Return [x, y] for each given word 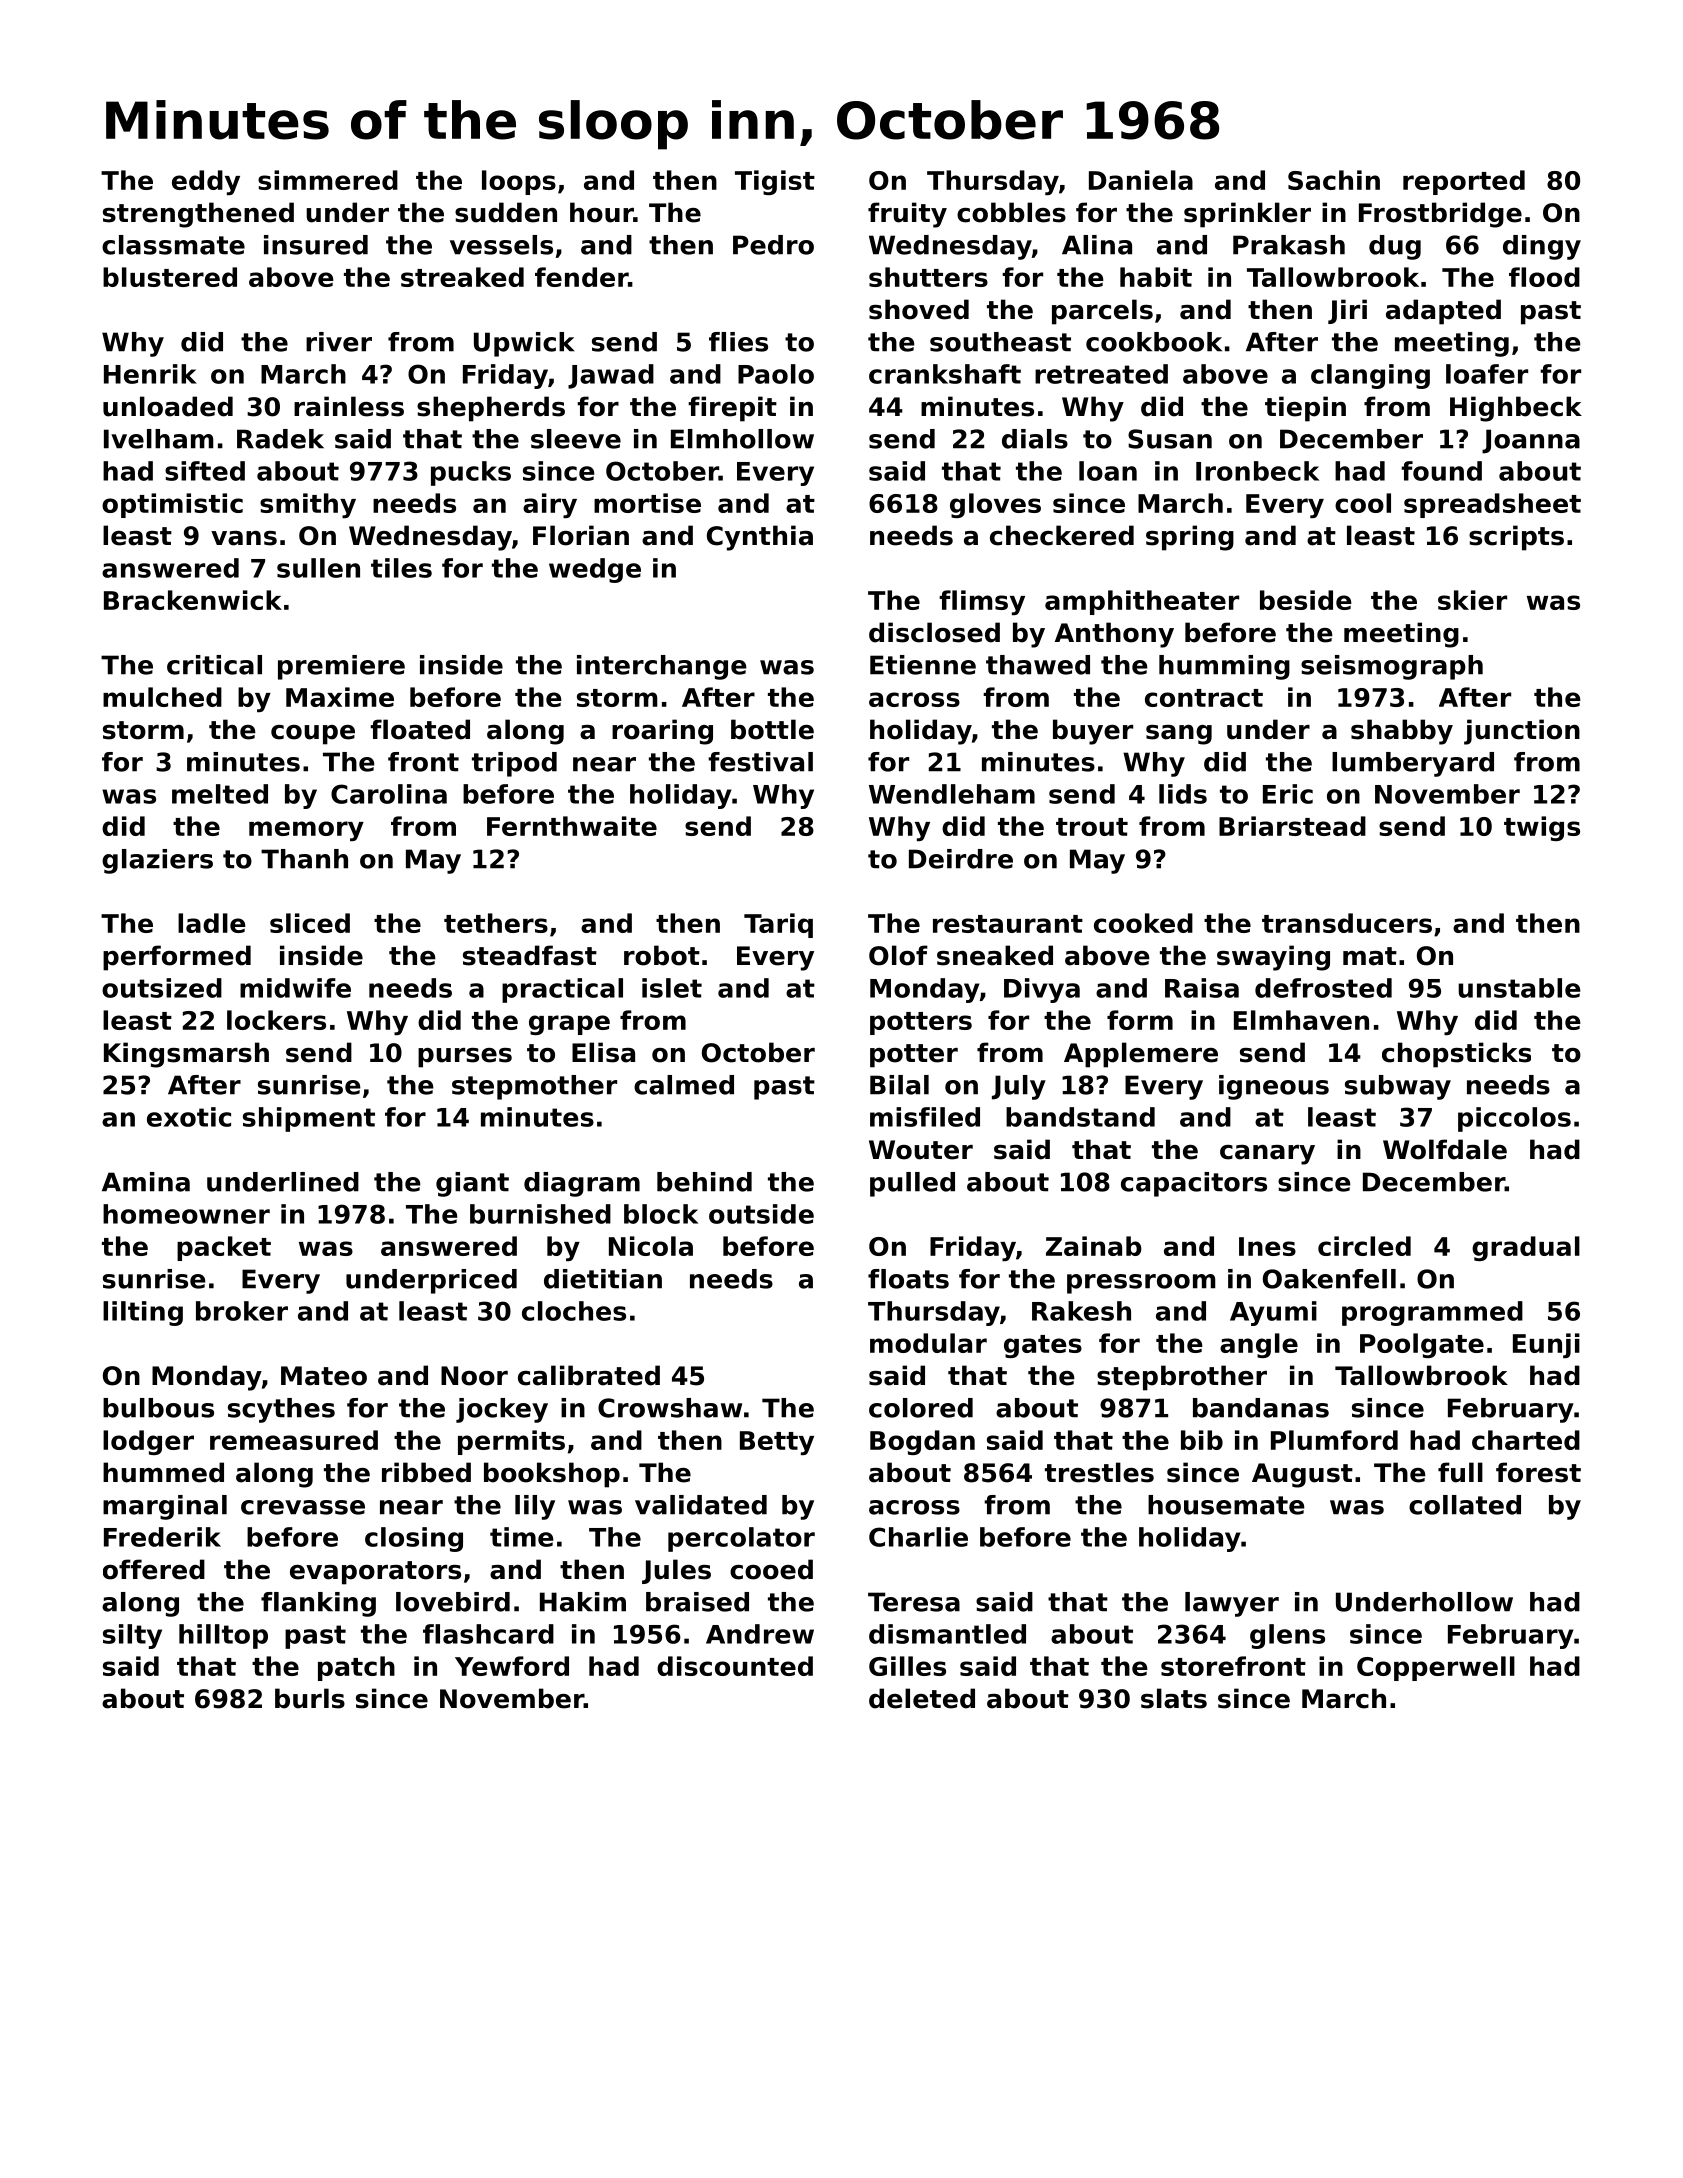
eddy [206, 182]
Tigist [775, 182]
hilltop [223, 1636]
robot [662, 955]
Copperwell [1436, 1668]
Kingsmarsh [186, 1055]
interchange [662, 667]
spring [1190, 538]
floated [420, 729]
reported [1464, 182]
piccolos [1514, 1119]
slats [1174, 1698]
